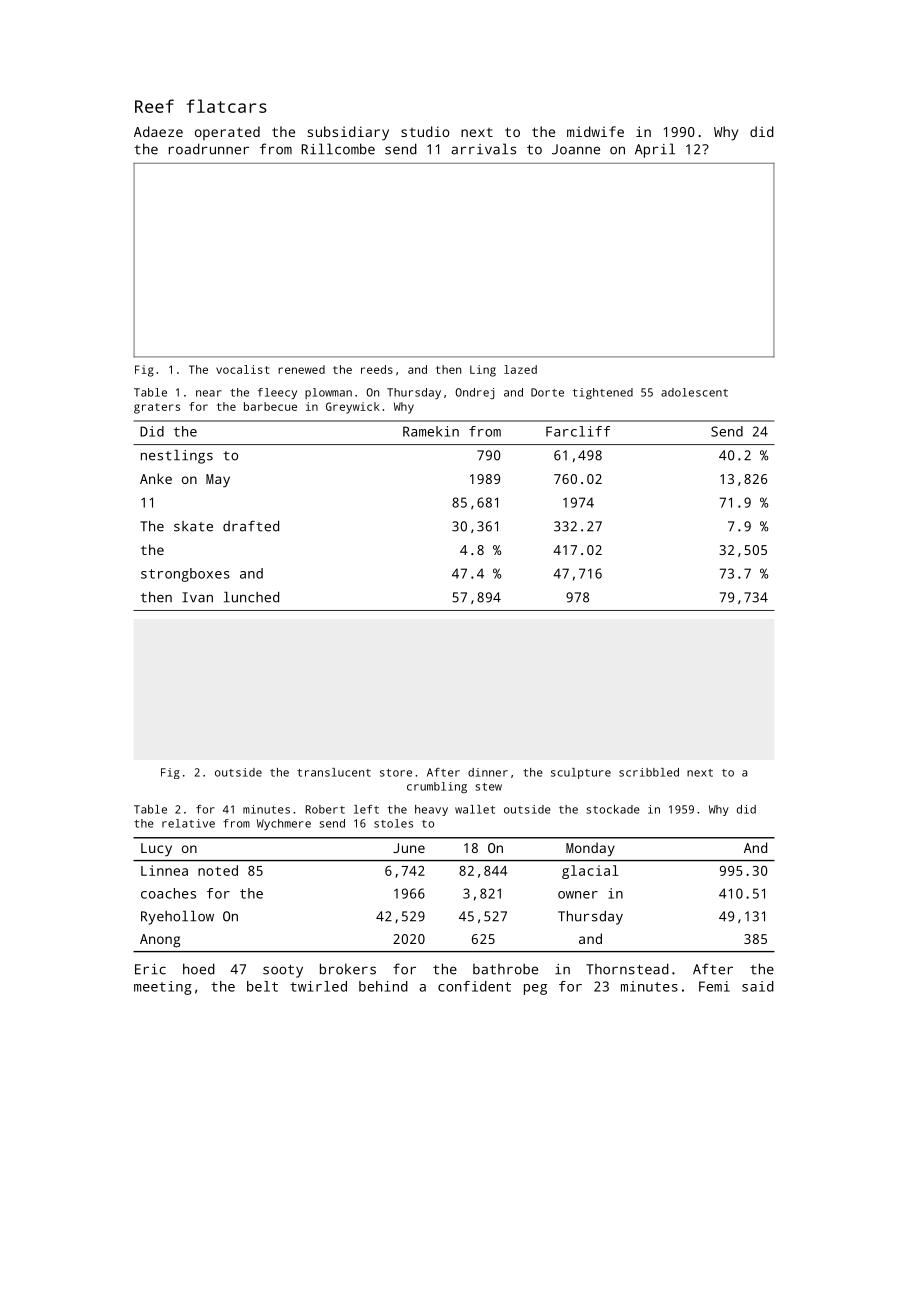 Image resolution: width=908 pixels, height=1316 pixels. What do you see at coordinates (649, 772) in the screenshot?
I see `scribbled` at bounding box center [649, 772].
